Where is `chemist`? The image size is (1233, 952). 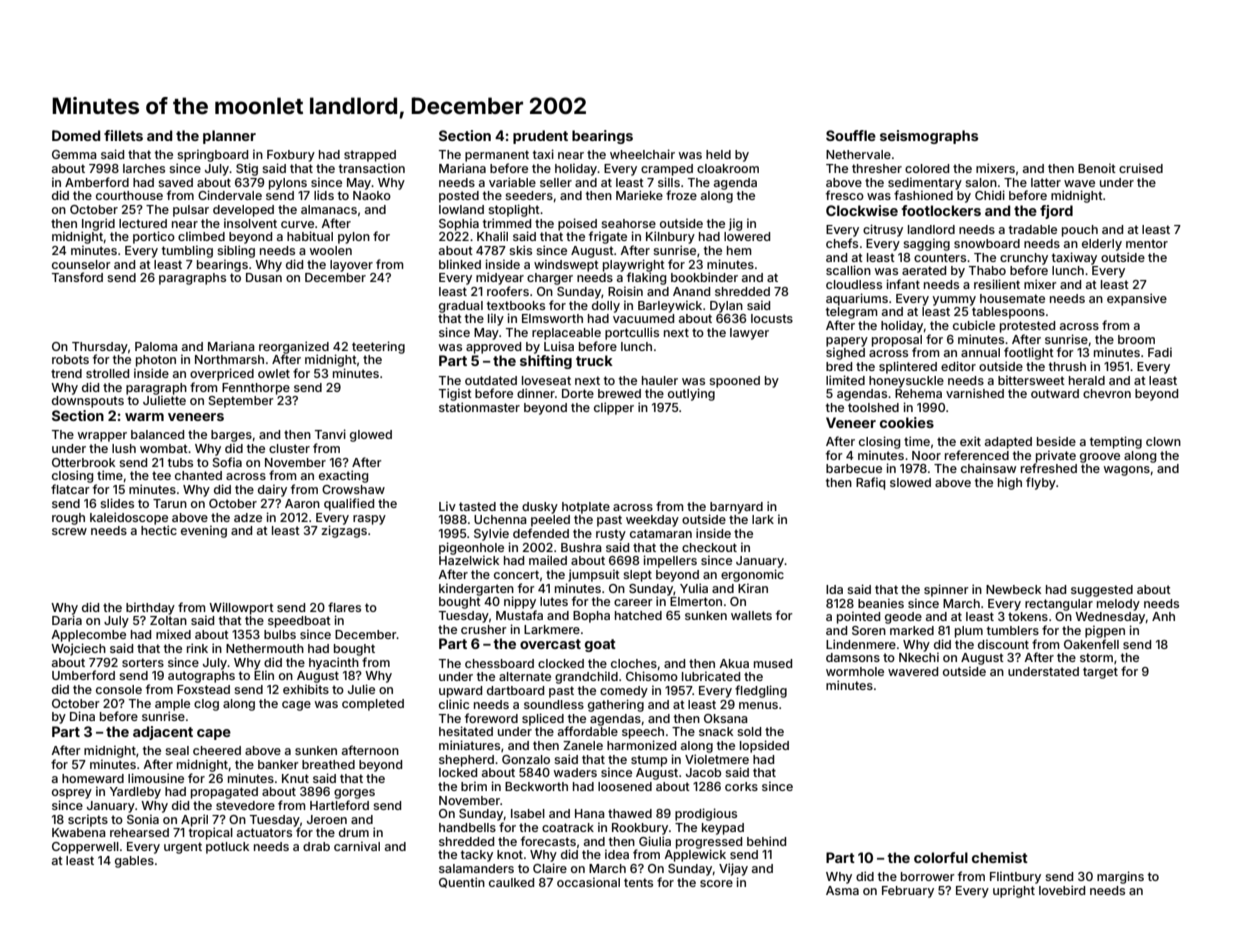 chemist is located at coordinates (1000, 857).
